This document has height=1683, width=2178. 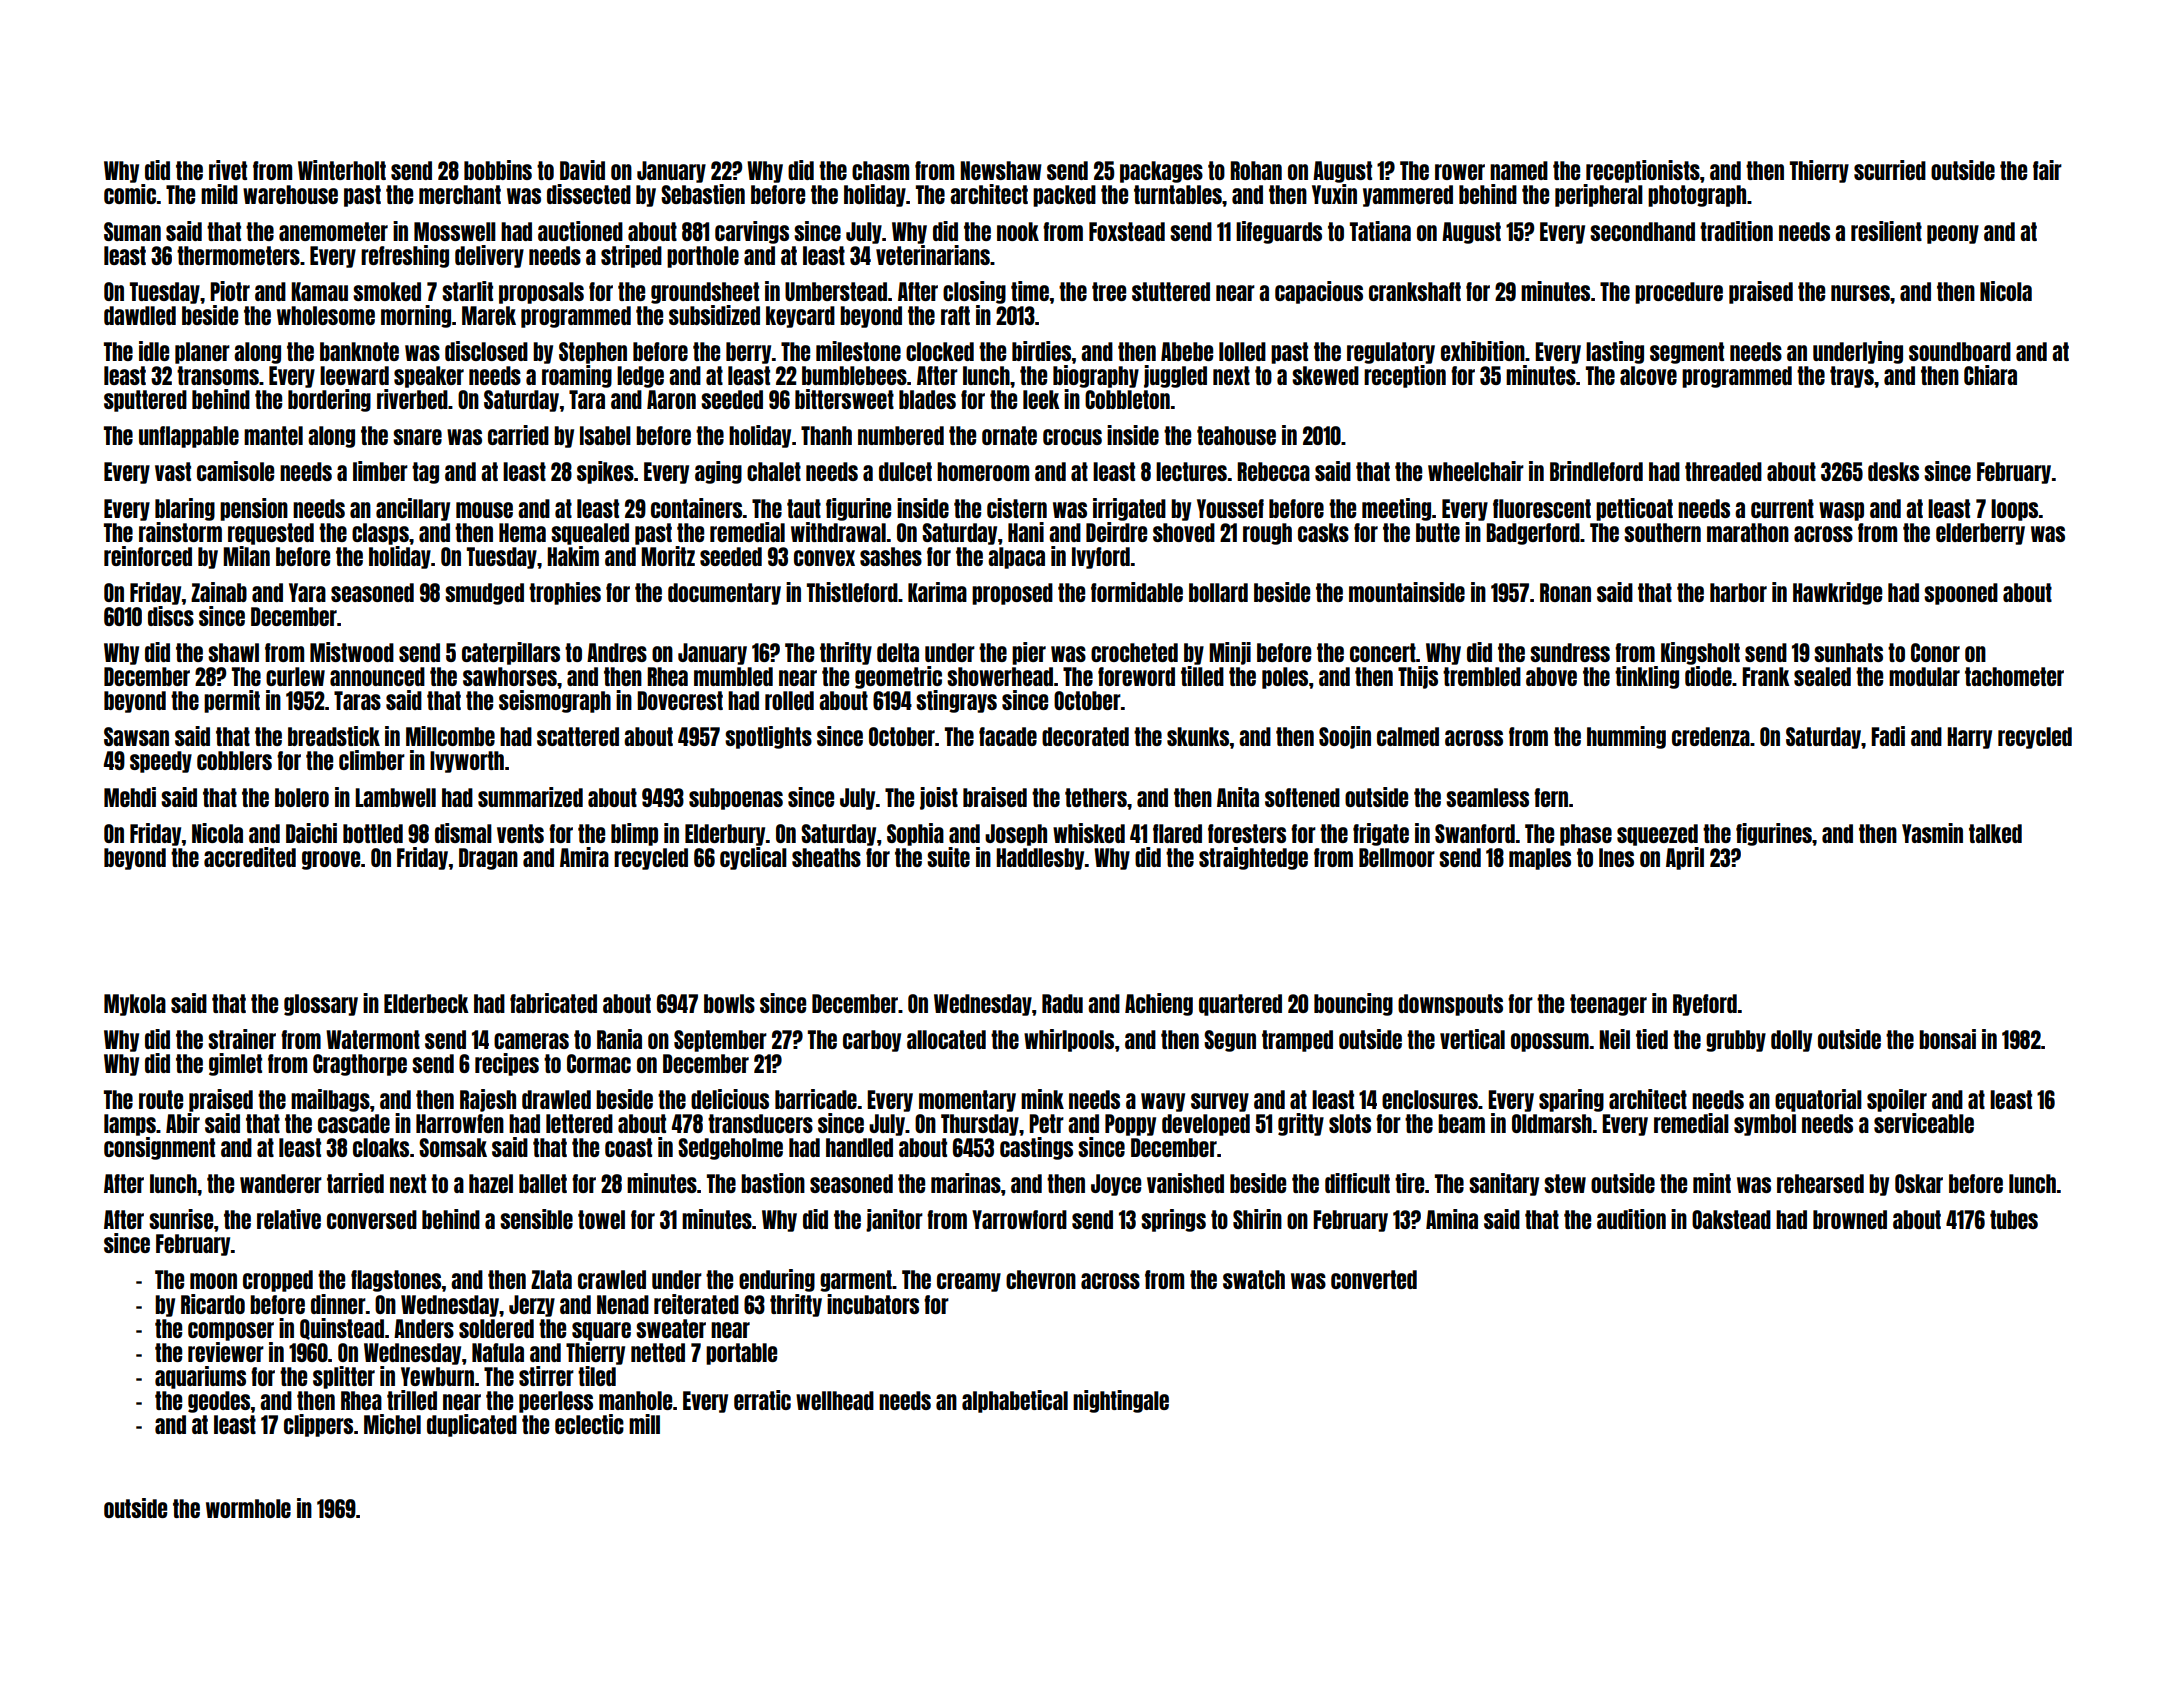 I want to click on leek, so click(x=1041, y=399).
